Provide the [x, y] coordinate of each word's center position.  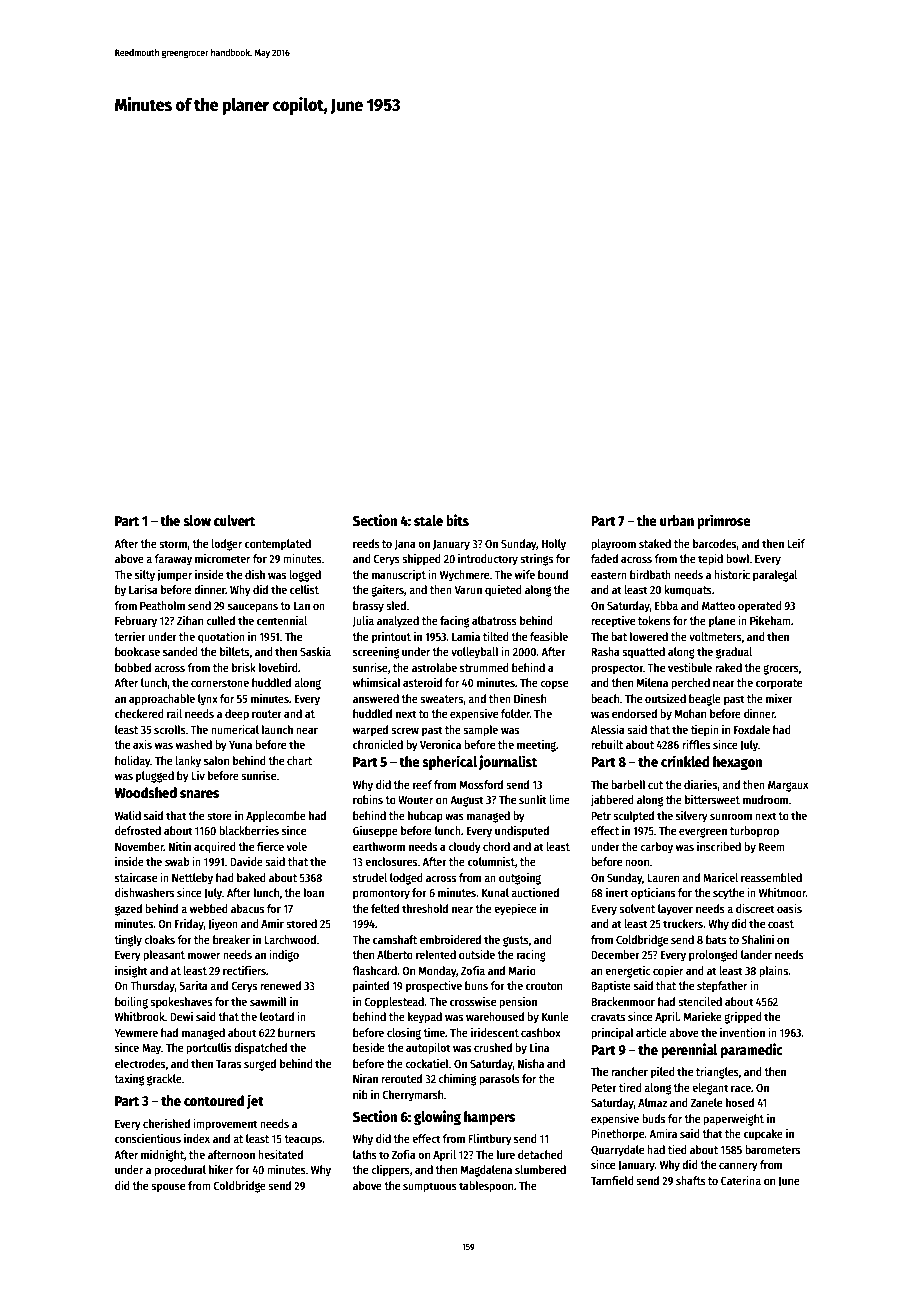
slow [197, 520]
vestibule [690, 667]
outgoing [520, 879]
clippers [390, 1171]
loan [314, 892]
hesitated [280, 1154]
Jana [405, 545]
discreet [755, 908]
